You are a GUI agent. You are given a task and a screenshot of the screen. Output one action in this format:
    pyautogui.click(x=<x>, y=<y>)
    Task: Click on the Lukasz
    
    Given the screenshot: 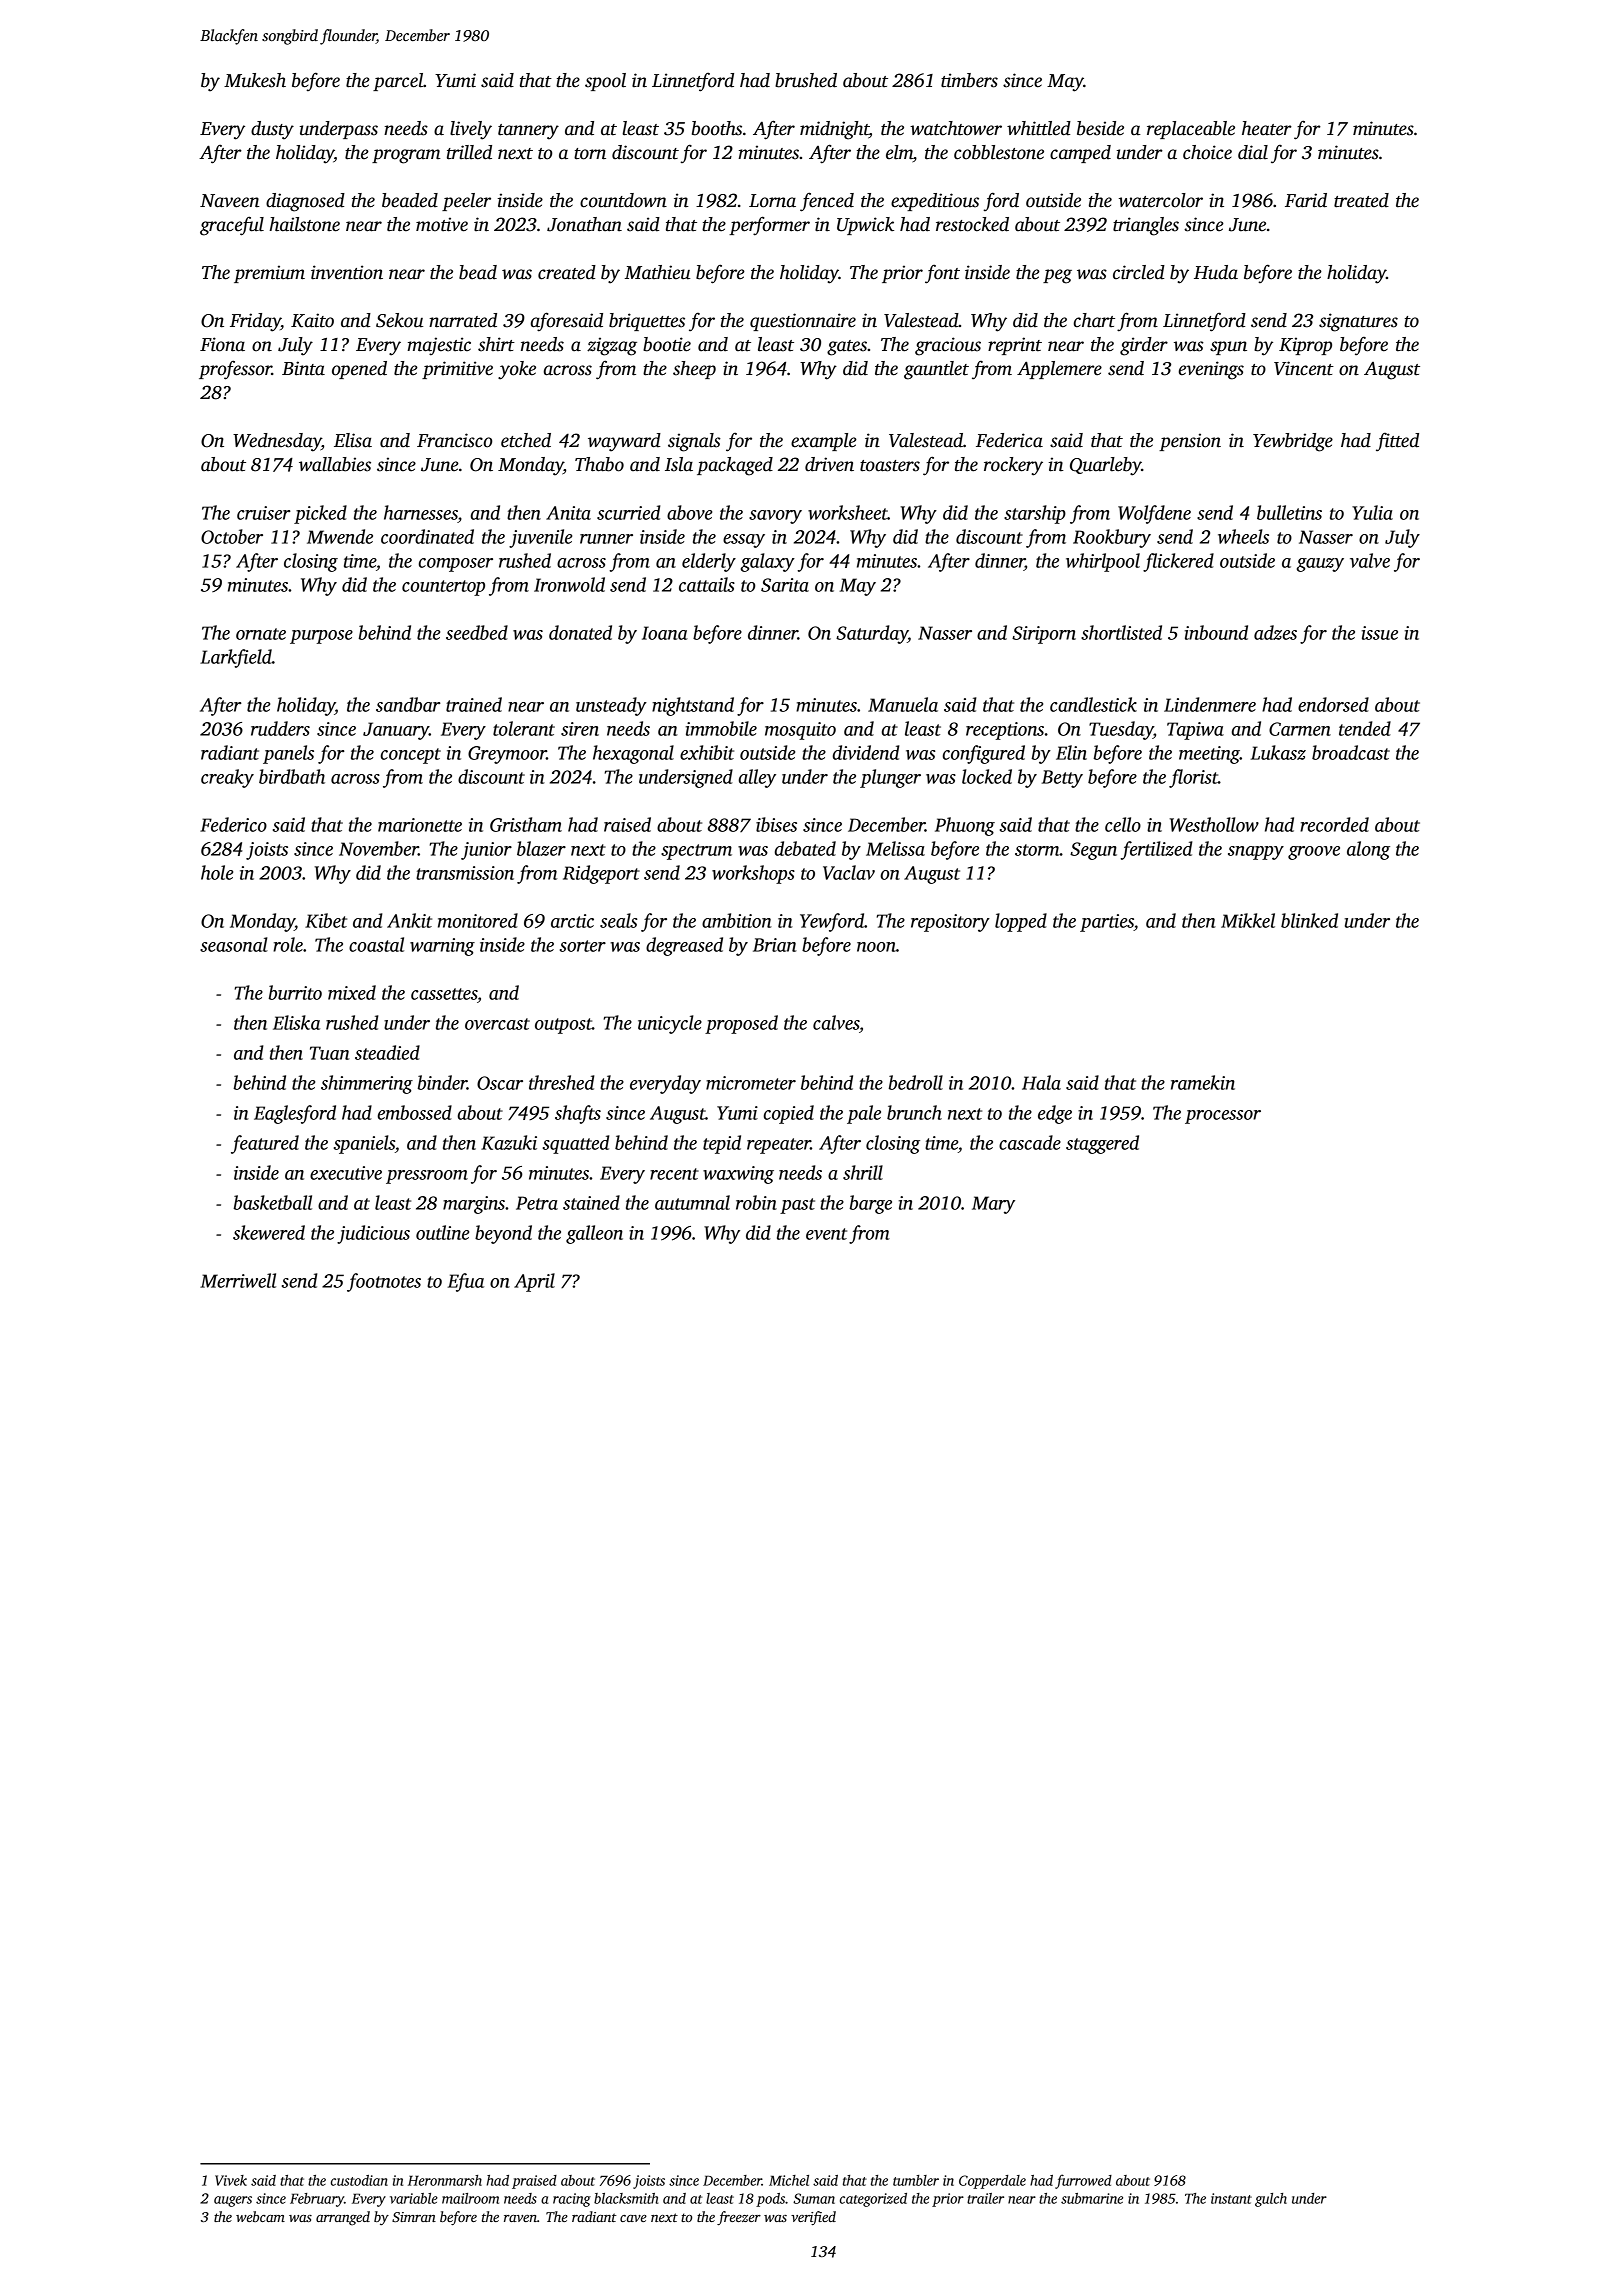 What is the action you would take?
    pyautogui.click(x=1278, y=752)
